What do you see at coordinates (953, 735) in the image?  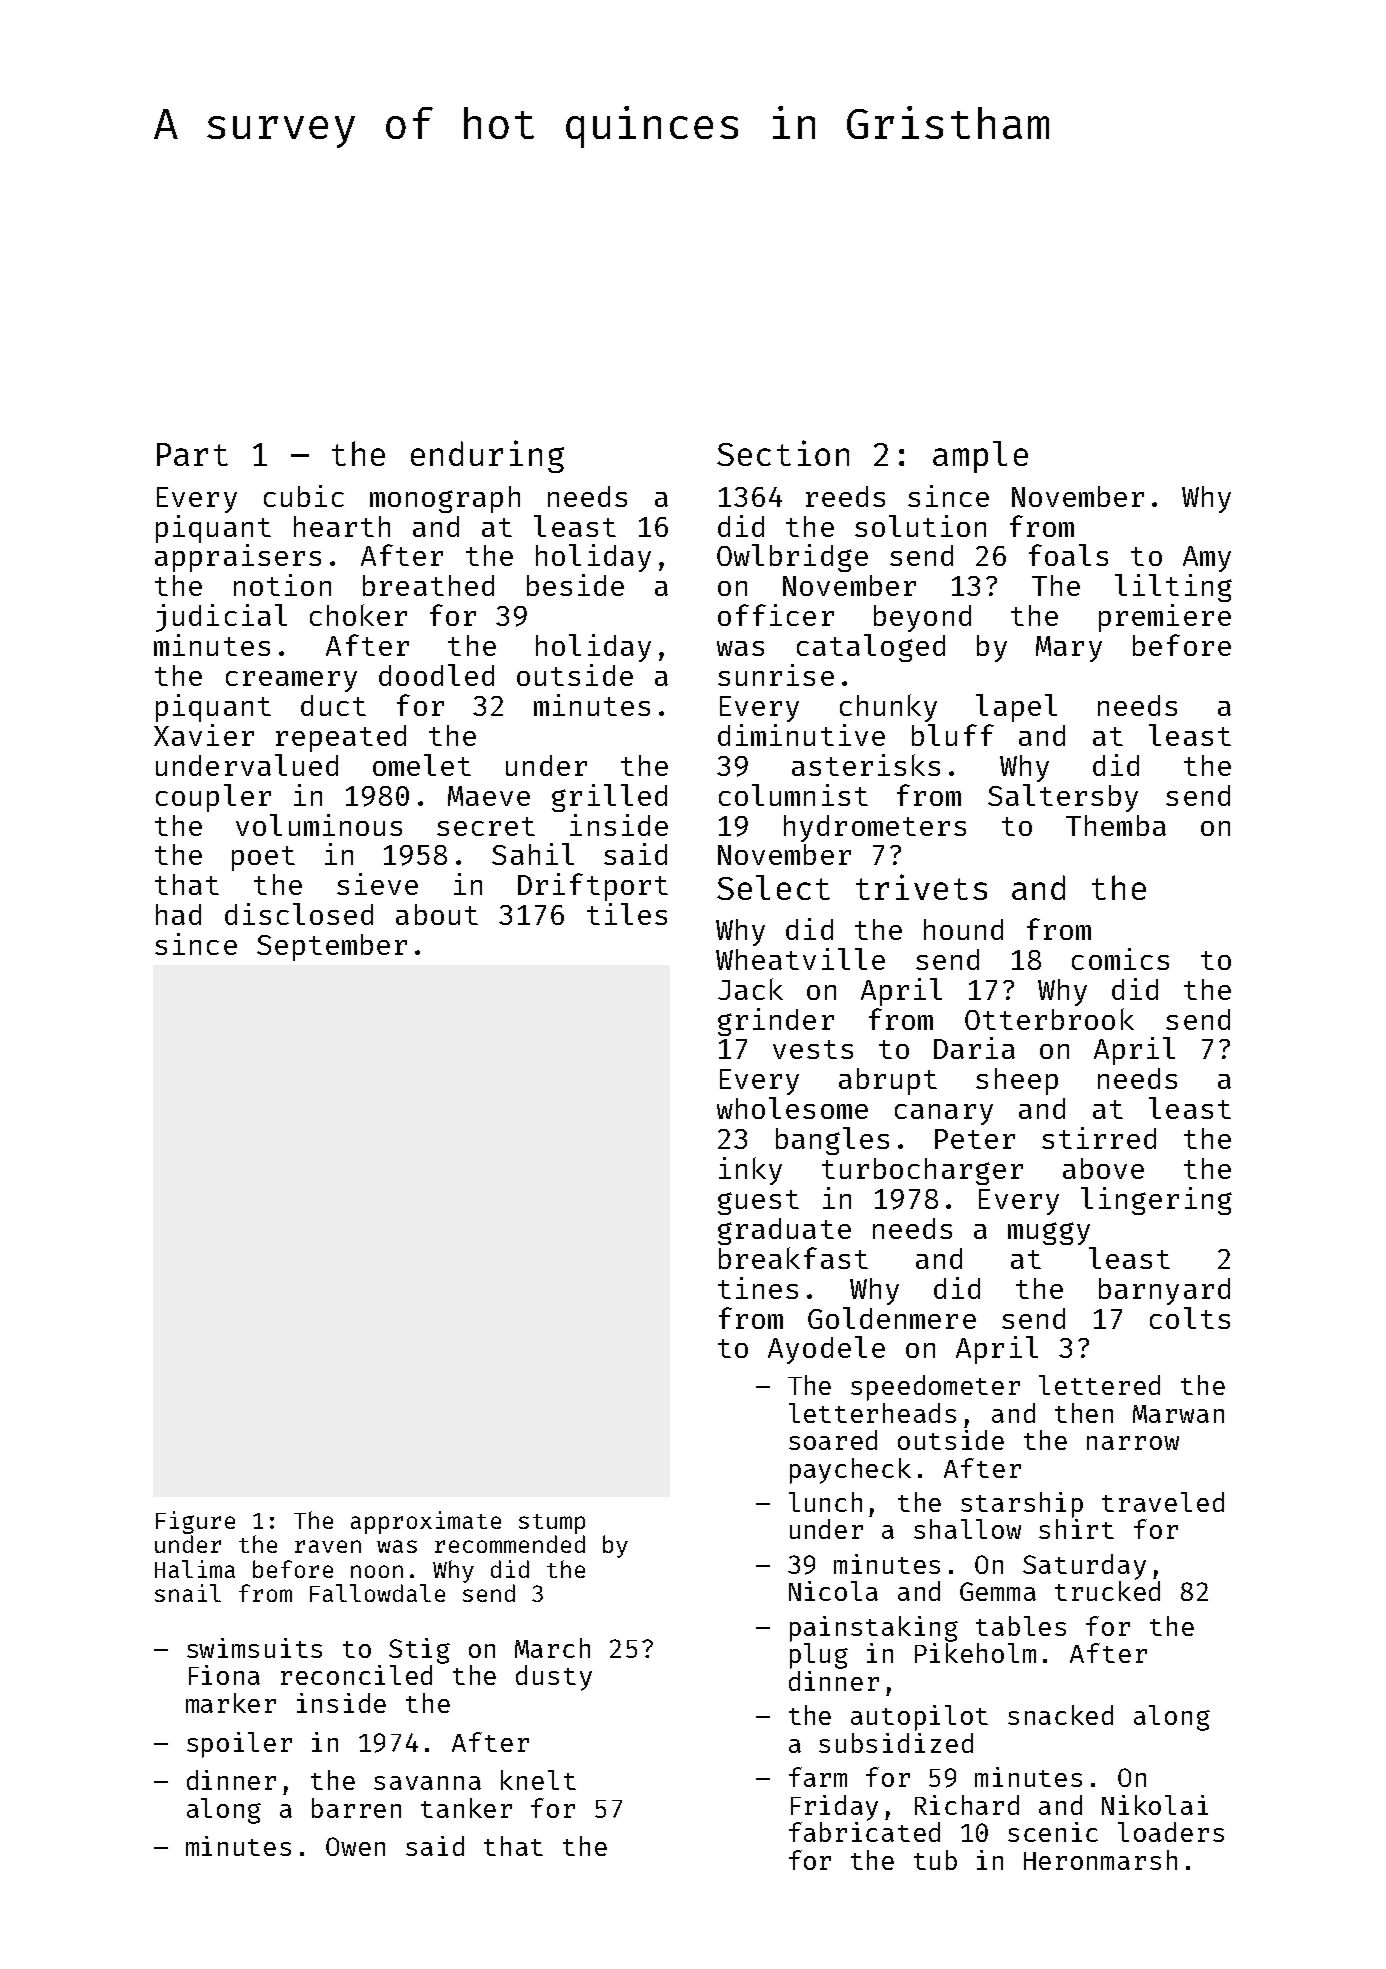 I see `bluff` at bounding box center [953, 735].
